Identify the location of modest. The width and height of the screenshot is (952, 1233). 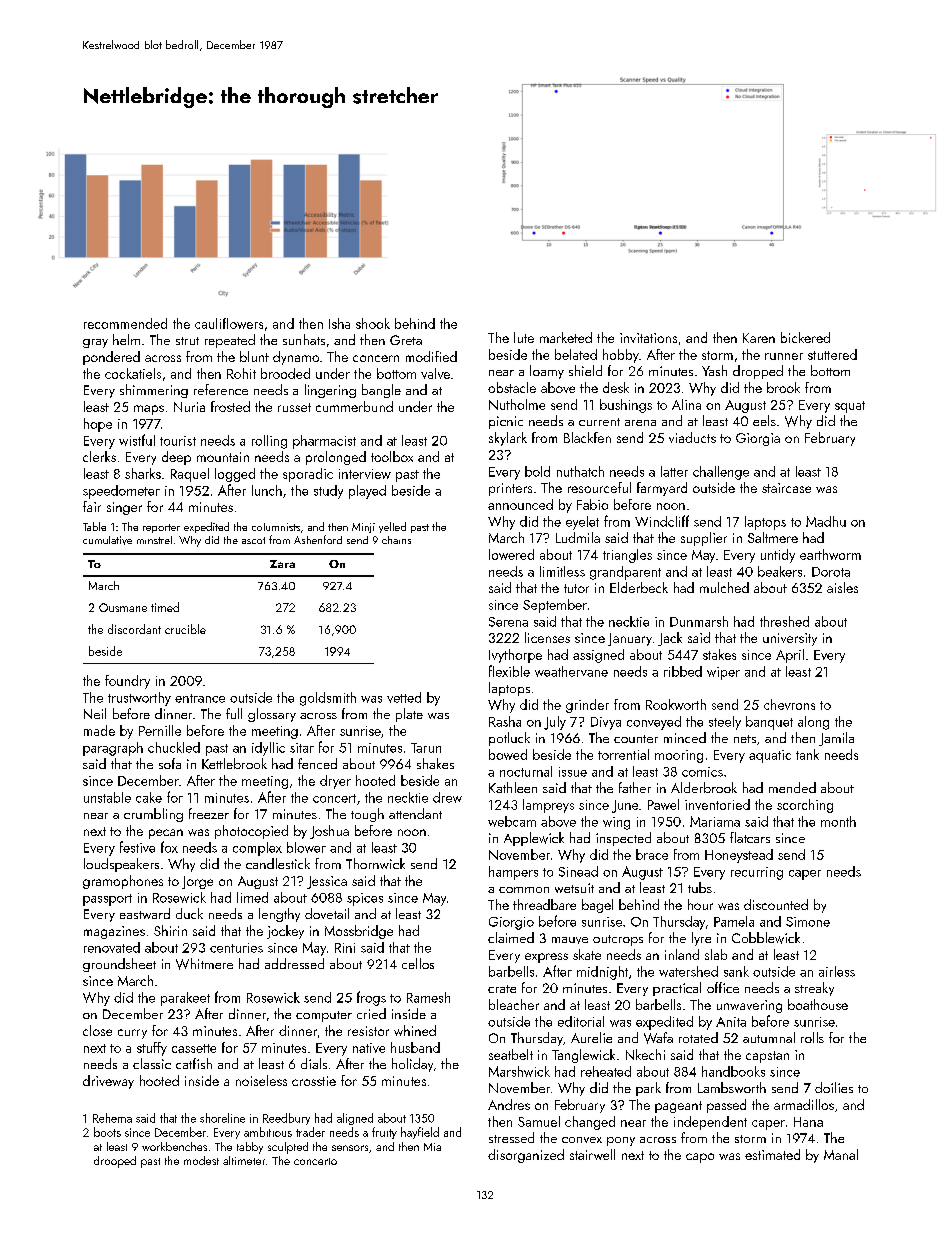
(201, 1160).
